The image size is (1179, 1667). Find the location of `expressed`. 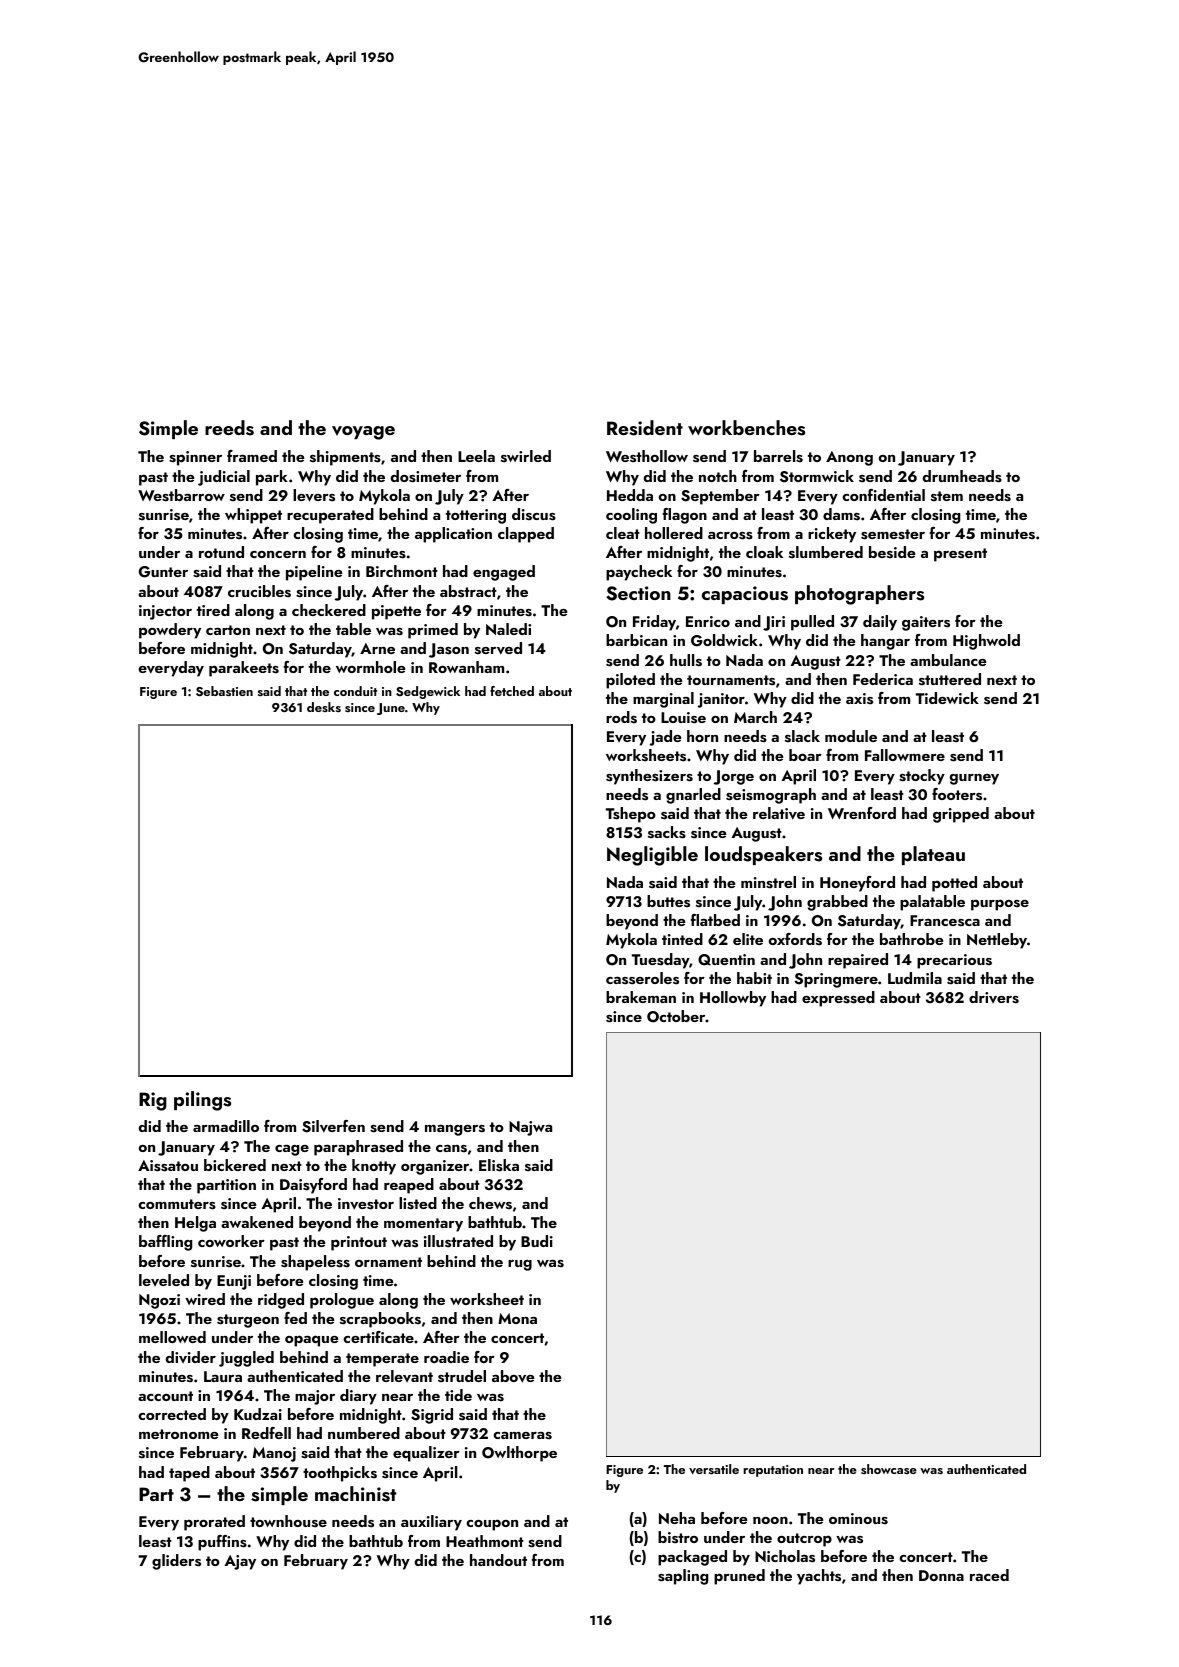

expressed is located at coordinates (838, 999).
